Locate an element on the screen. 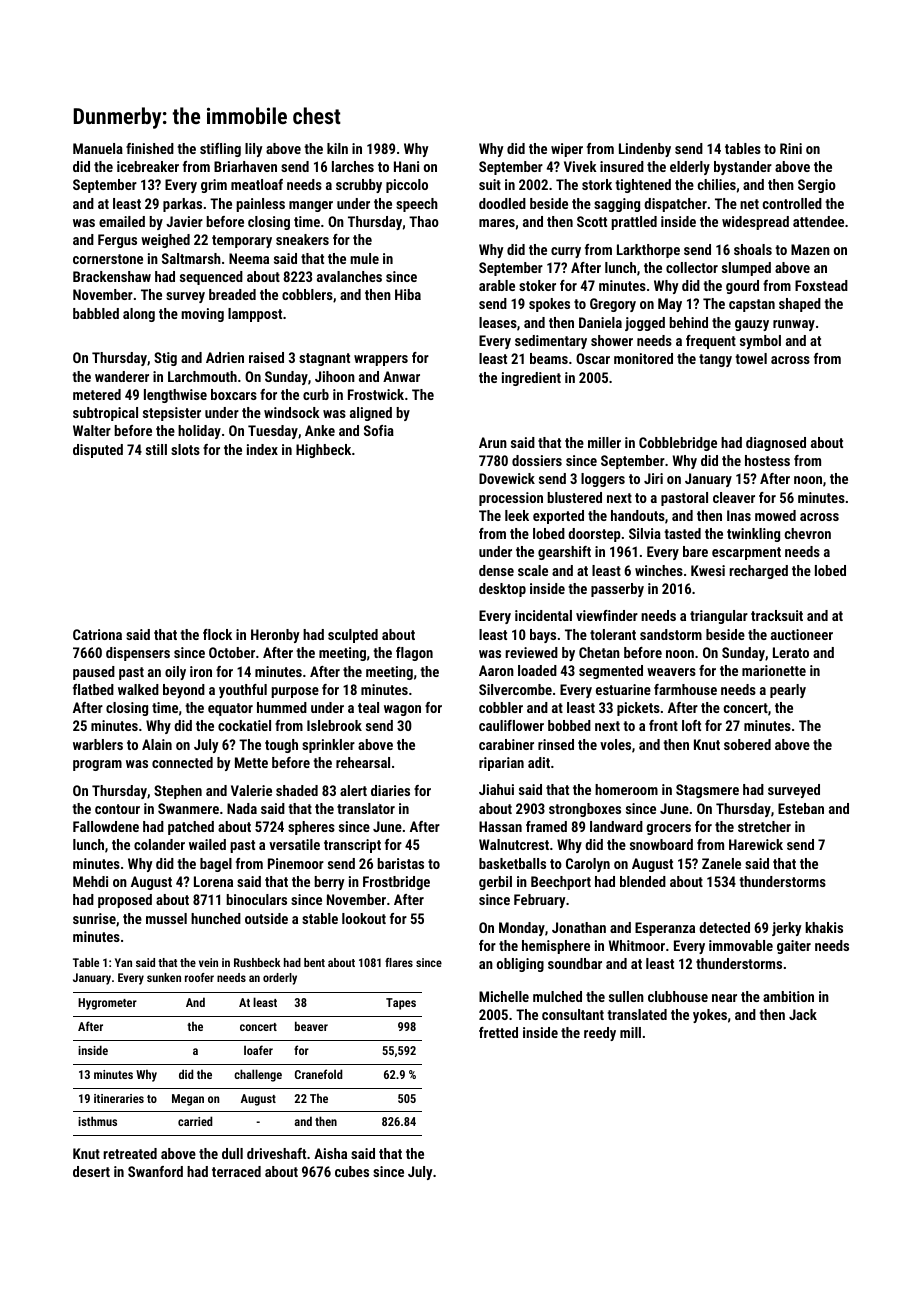 The height and width of the screenshot is (1308, 924). Cranefold is located at coordinates (319, 1074).
